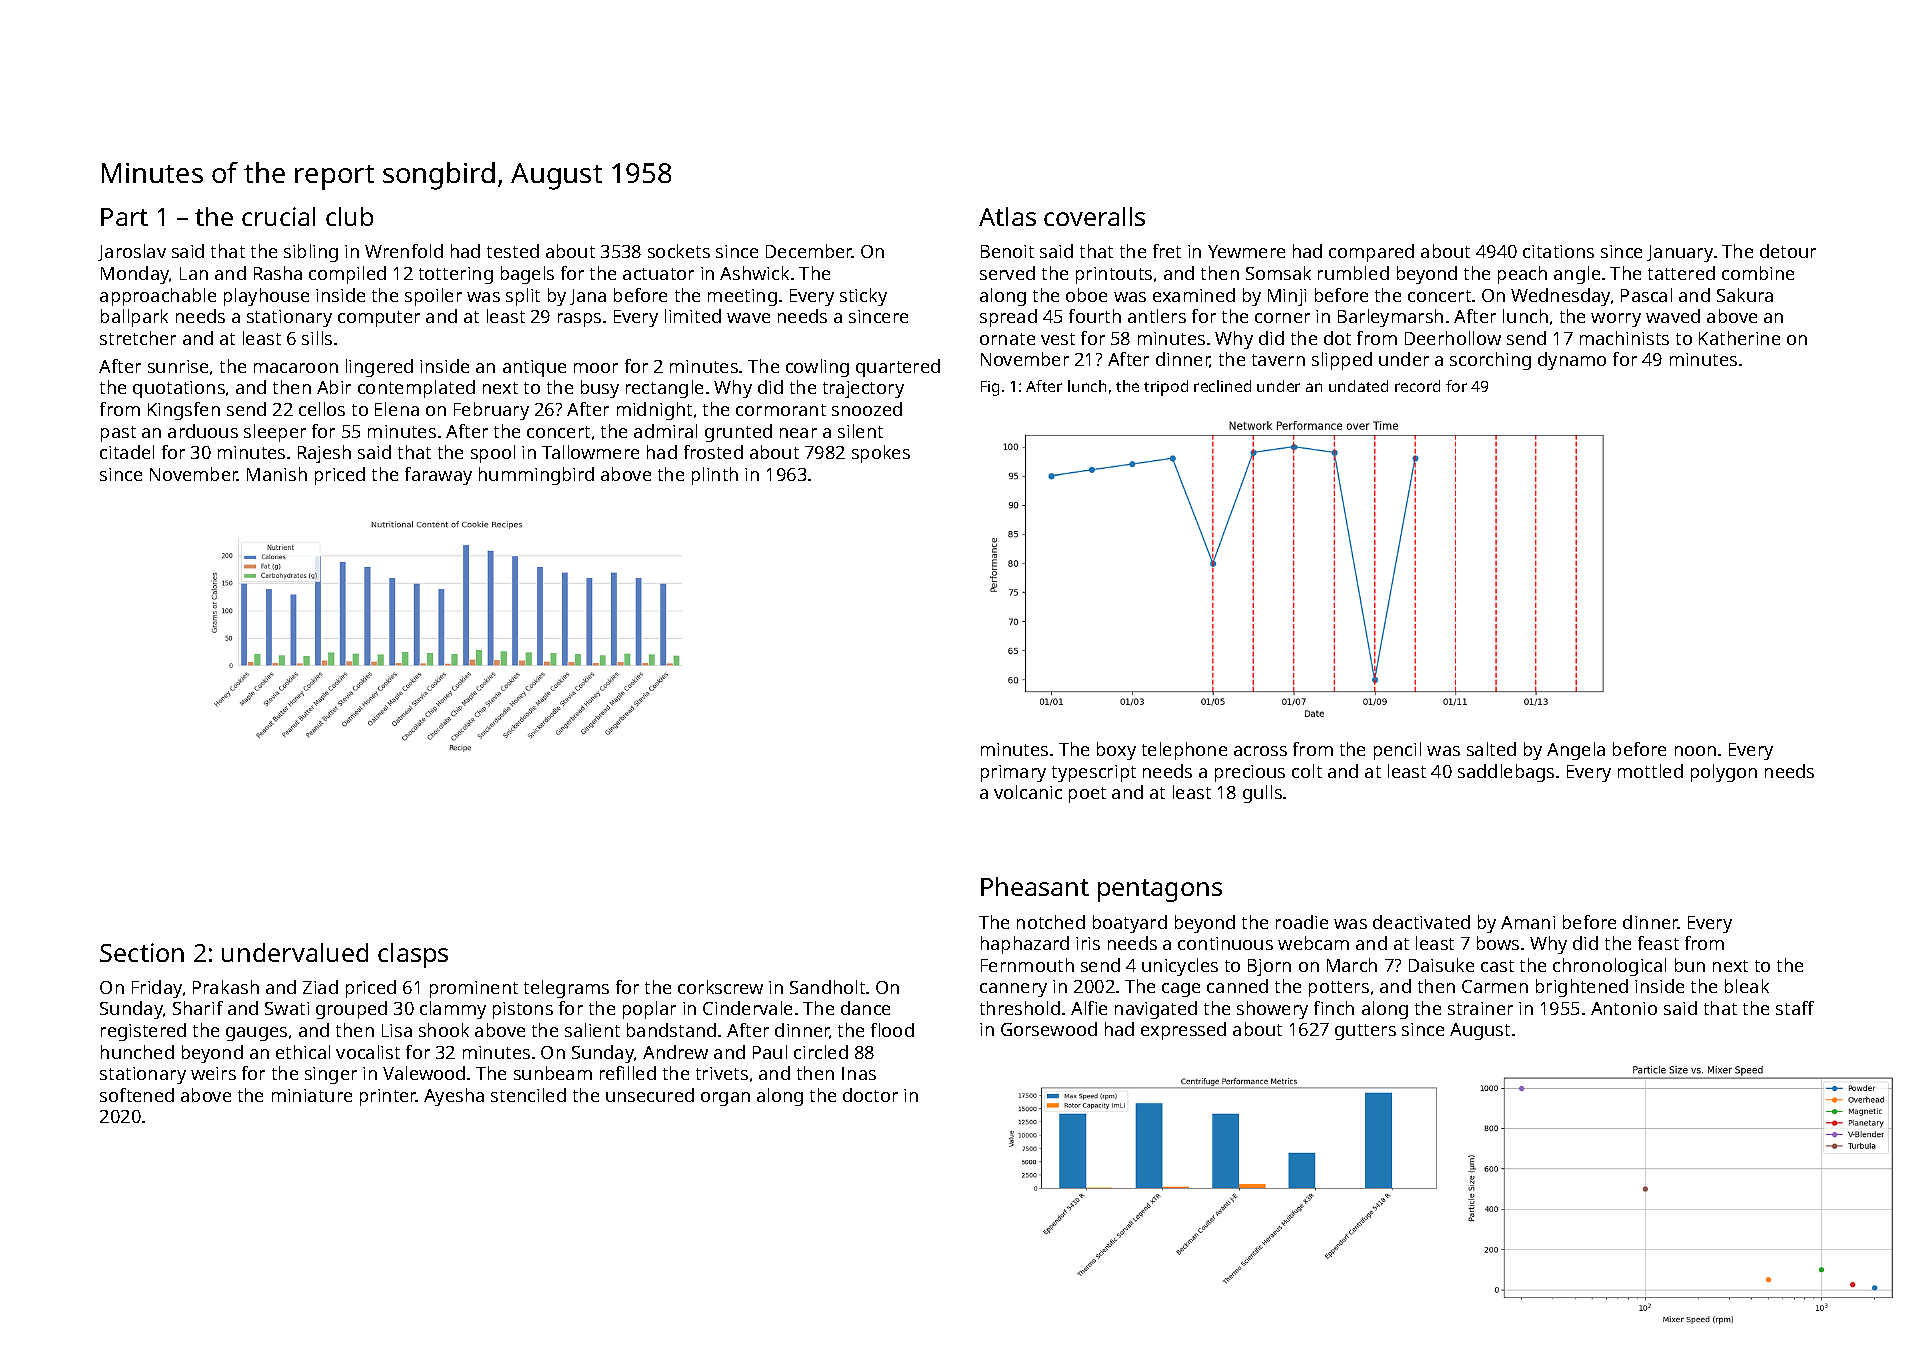 This document has width=1924, height=1361. What do you see at coordinates (881, 454) in the document?
I see `spokes` at bounding box center [881, 454].
